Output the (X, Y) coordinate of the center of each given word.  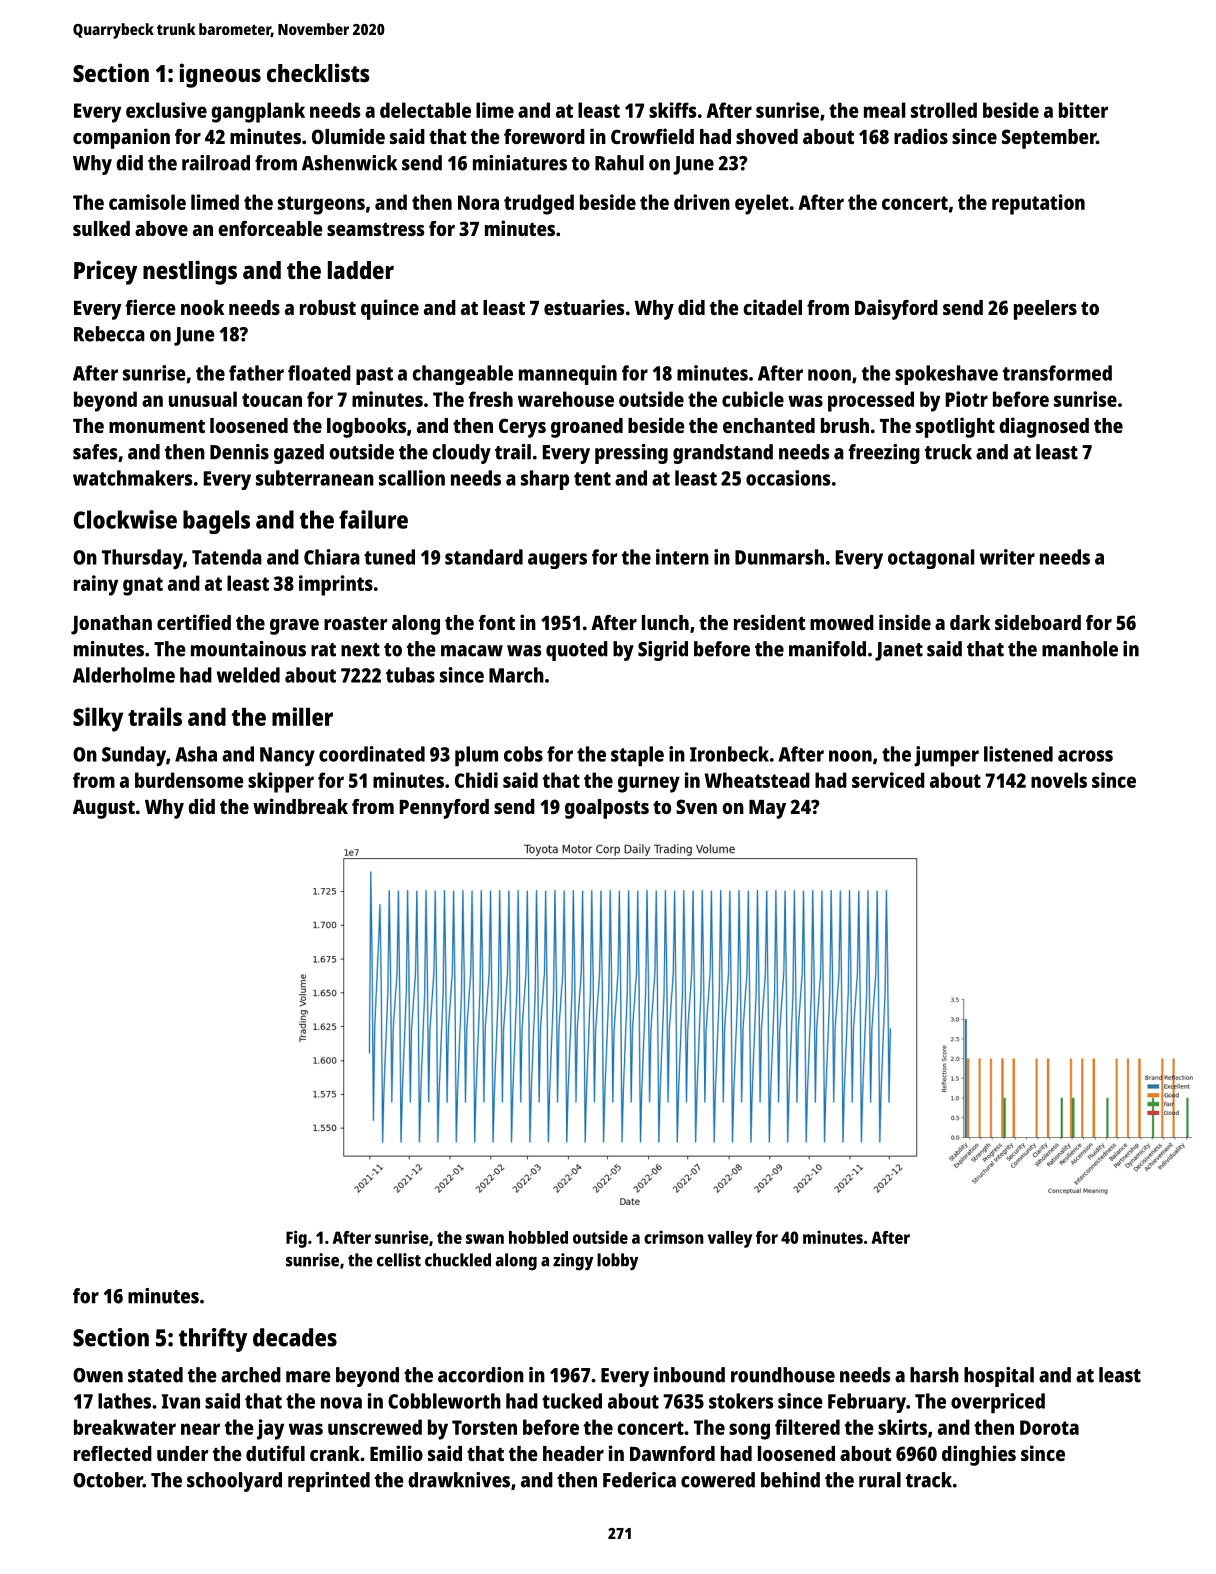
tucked (572, 1401)
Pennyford (444, 809)
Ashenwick (349, 163)
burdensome (189, 780)
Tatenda (227, 557)
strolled (944, 110)
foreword (544, 136)
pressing (631, 454)
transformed (1057, 373)
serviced (888, 780)
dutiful (275, 1453)
